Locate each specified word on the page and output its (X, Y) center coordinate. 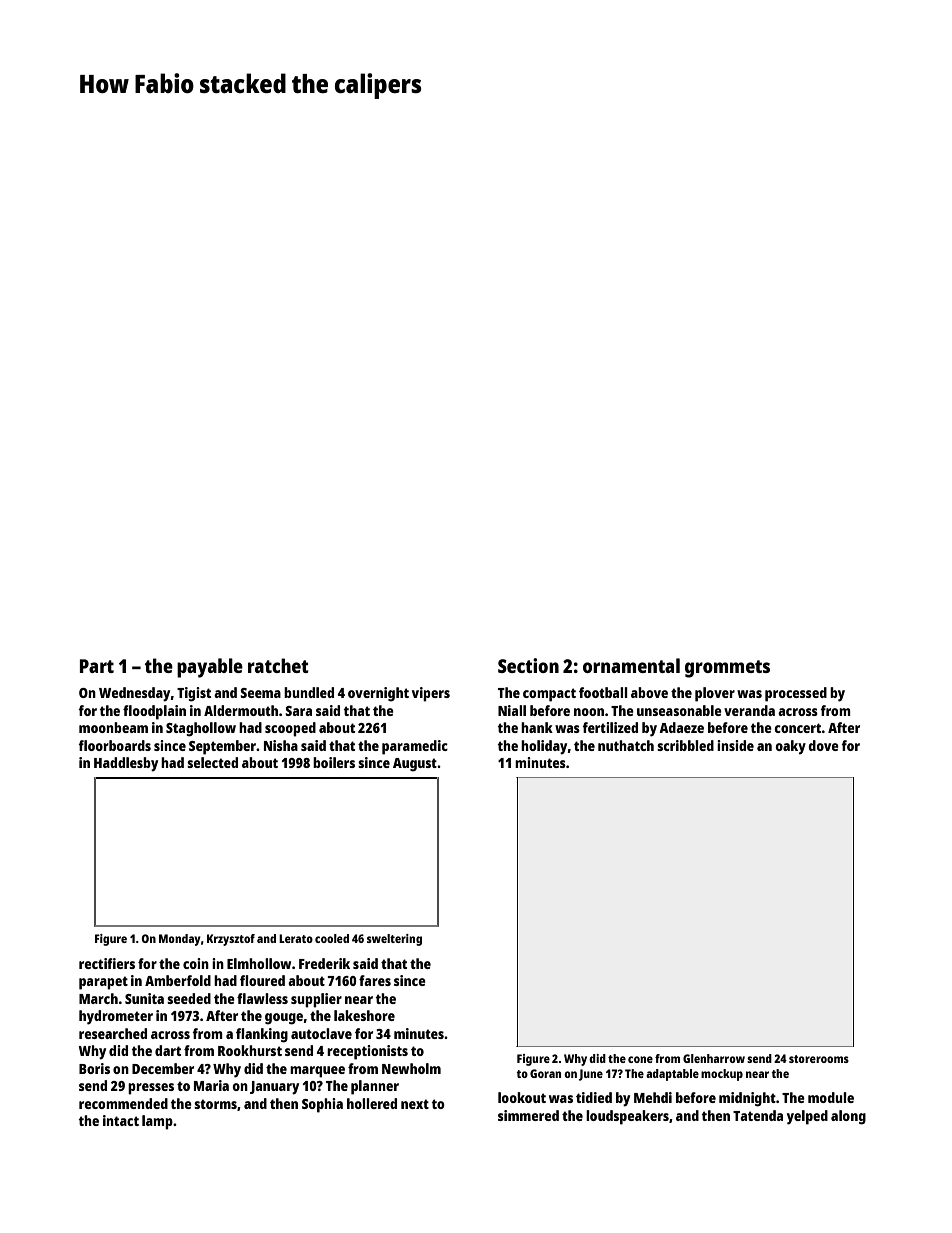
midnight (747, 1099)
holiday (544, 747)
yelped (807, 1117)
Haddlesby (126, 764)
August (415, 765)
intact (121, 1120)
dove (823, 745)
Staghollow (201, 729)
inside (735, 745)
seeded (189, 998)
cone (640, 1059)
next (415, 1104)
